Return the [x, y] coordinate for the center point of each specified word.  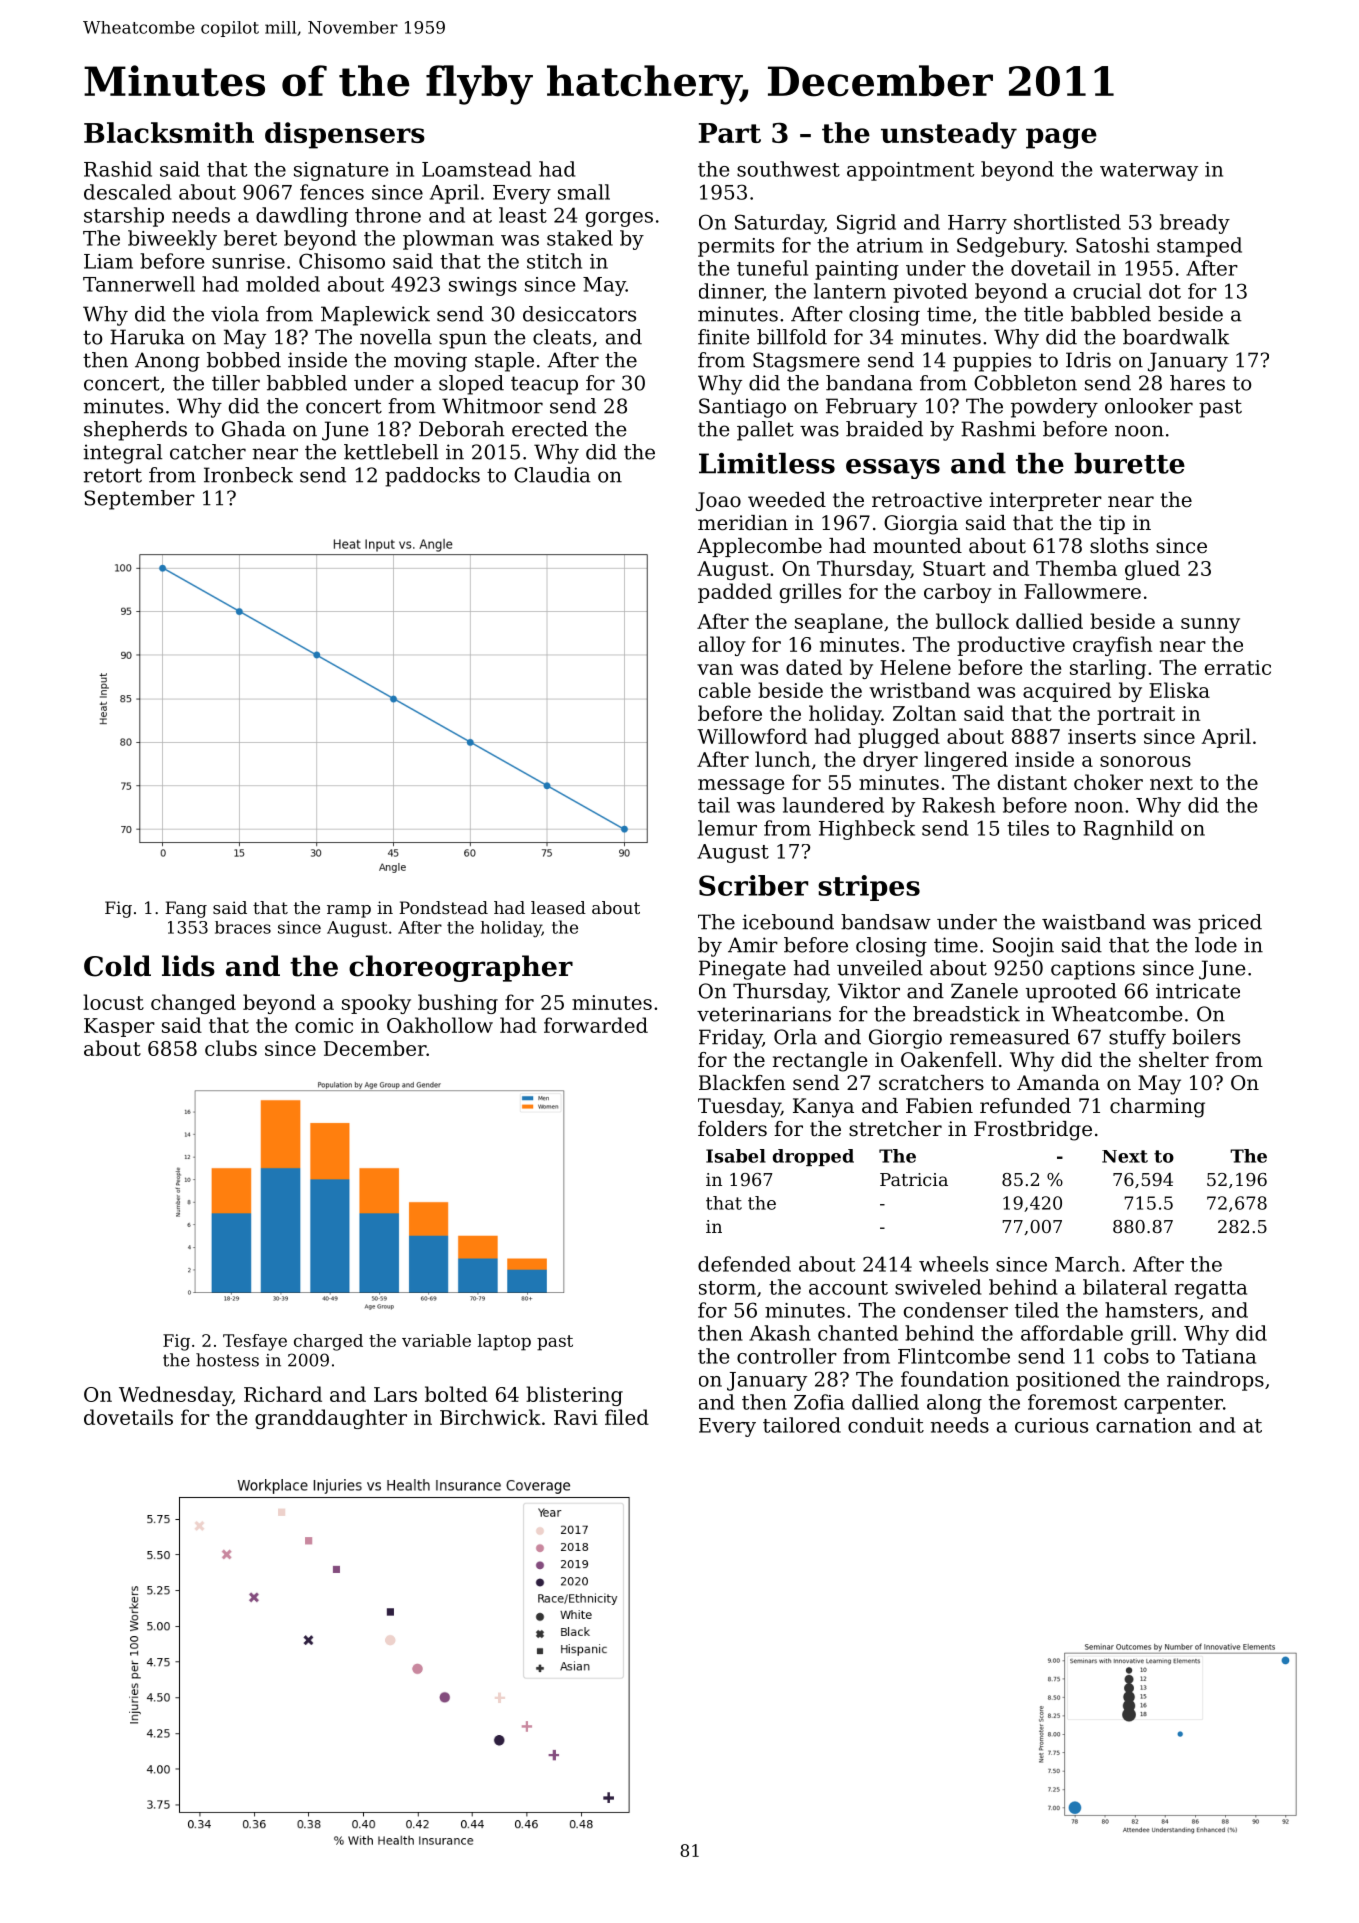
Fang [186, 909]
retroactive [927, 500]
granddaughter [331, 1419]
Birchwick [490, 1417]
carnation [1144, 1425]
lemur [727, 828]
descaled [127, 192]
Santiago [742, 408]
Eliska [1179, 690]
